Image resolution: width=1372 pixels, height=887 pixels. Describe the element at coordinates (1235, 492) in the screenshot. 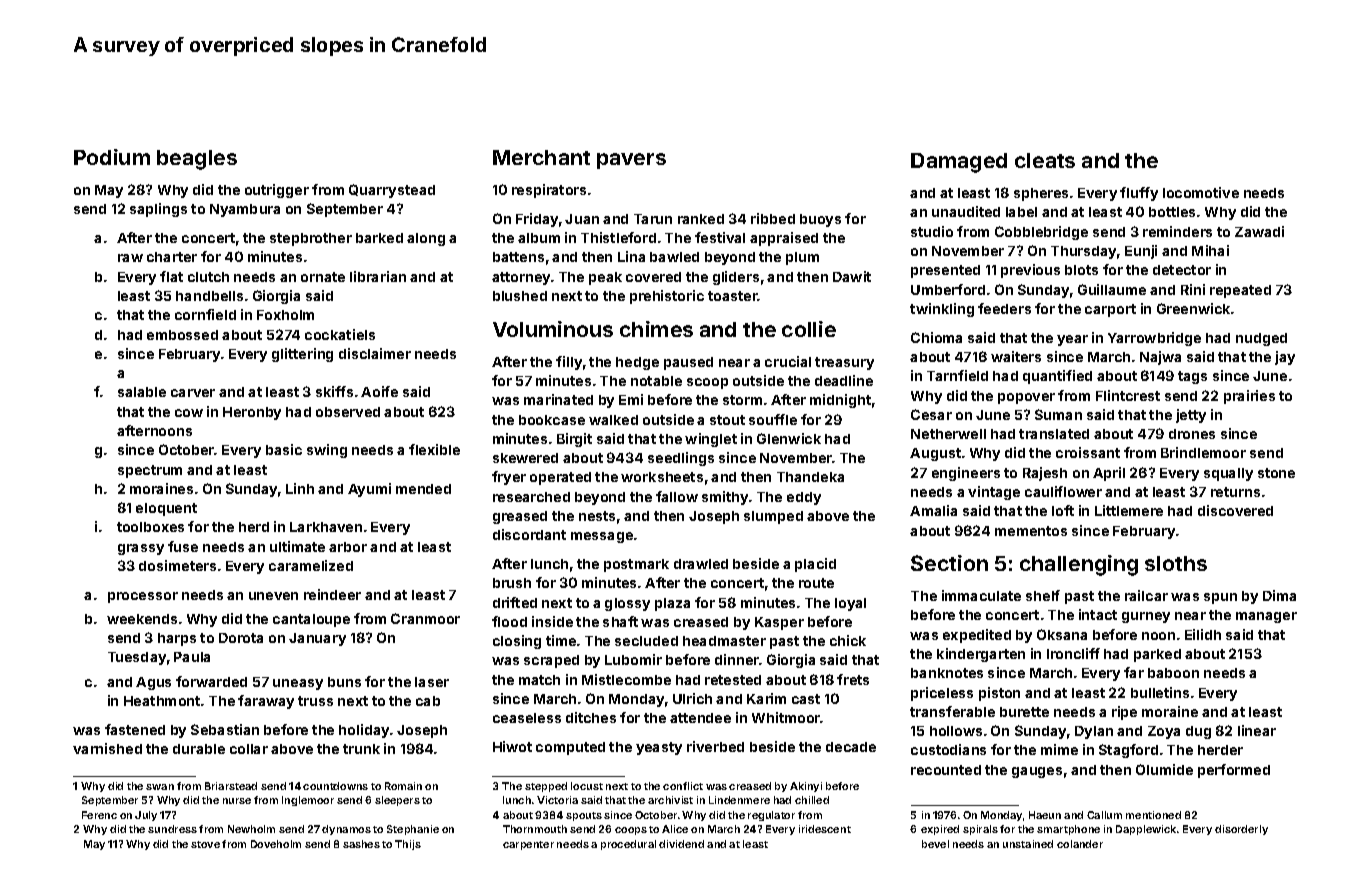

I see `returns` at that location.
